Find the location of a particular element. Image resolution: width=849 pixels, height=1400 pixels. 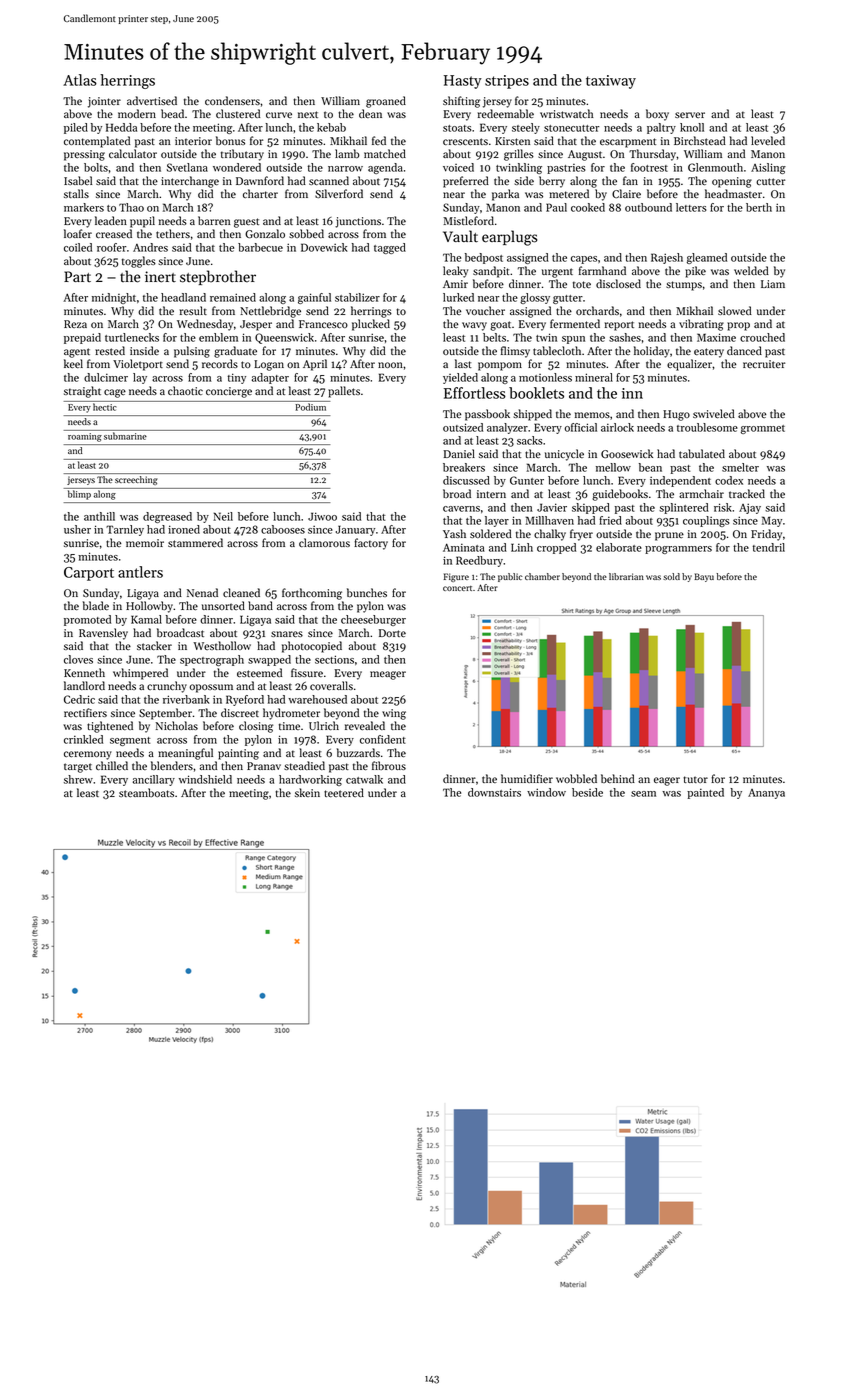

Ananya is located at coordinates (766, 794).
